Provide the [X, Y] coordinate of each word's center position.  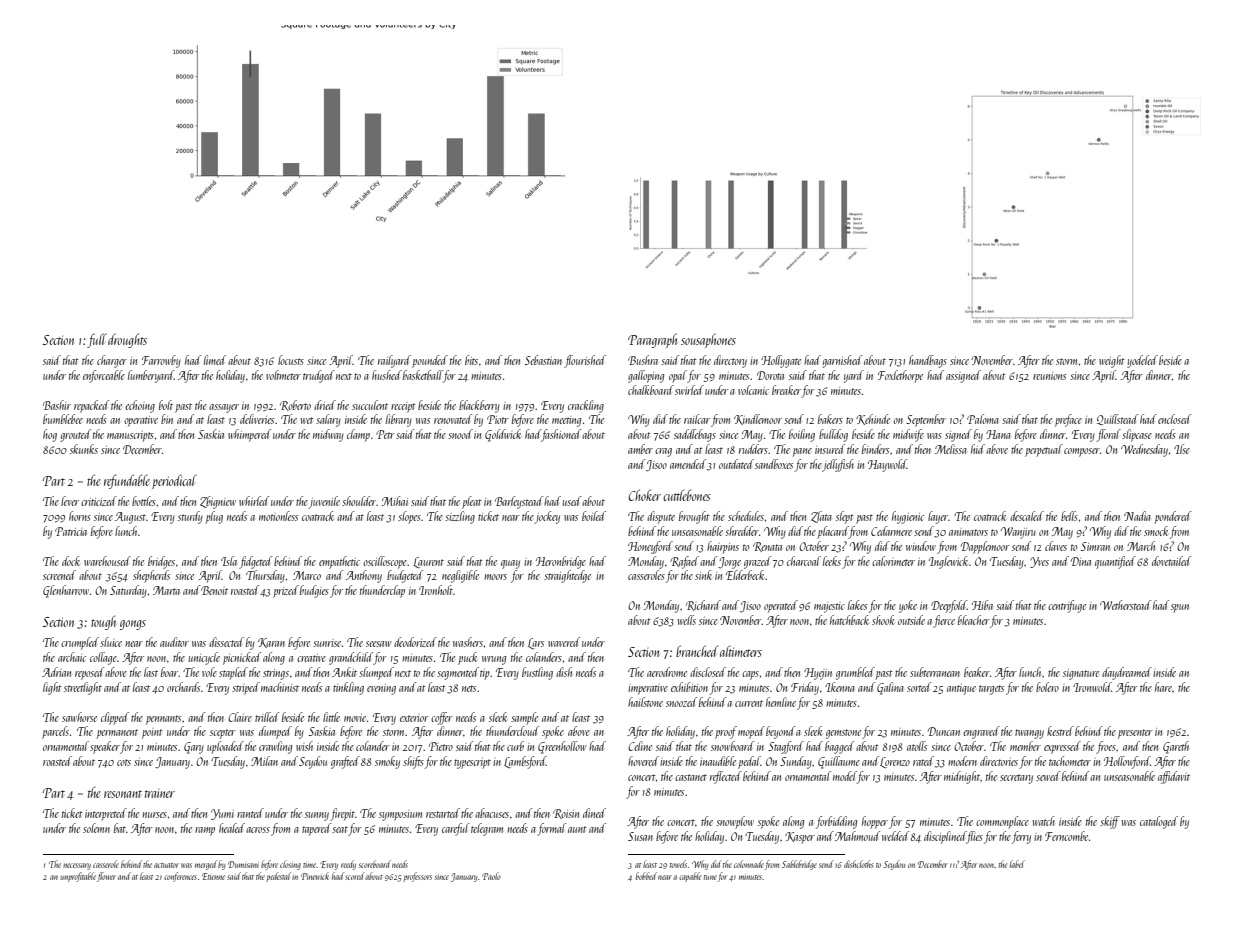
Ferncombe [1066, 836]
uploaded [225, 747]
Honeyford [650, 547]
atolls [917, 746]
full [97, 340]
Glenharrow [66, 591]
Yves [1039, 562]
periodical [174, 481]
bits [471, 360]
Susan [640, 836]
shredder [742, 531]
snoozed [681, 702]
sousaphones [708, 340]
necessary [77, 866]
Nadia [1137, 516]
